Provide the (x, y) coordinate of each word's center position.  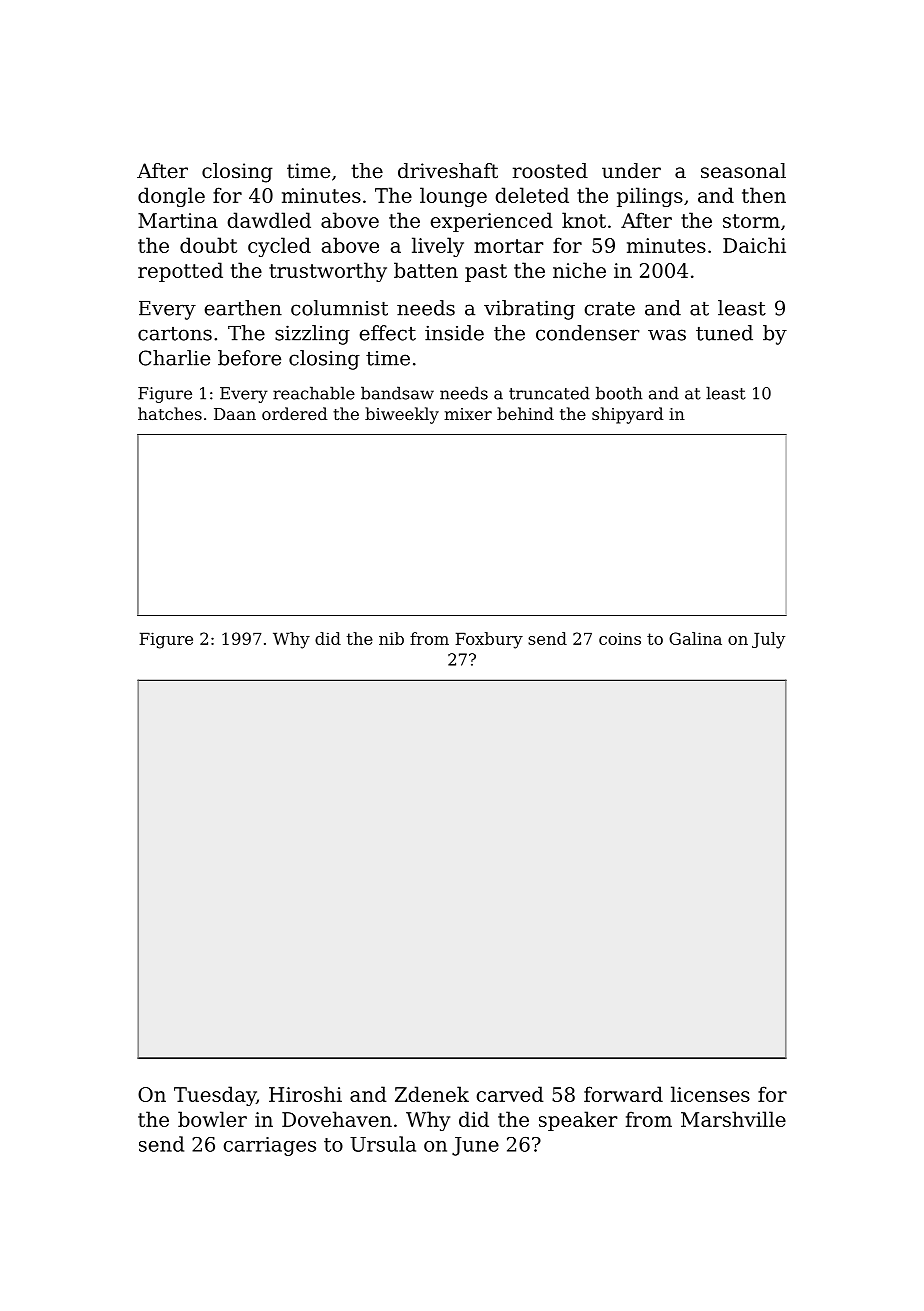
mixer (468, 414)
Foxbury (489, 640)
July (768, 640)
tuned (724, 333)
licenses (710, 1094)
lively (438, 247)
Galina (695, 638)
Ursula (383, 1144)
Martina (178, 220)
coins (620, 639)
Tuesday (215, 1096)
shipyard (628, 415)
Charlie (174, 358)
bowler (212, 1119)
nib (391, 638)
